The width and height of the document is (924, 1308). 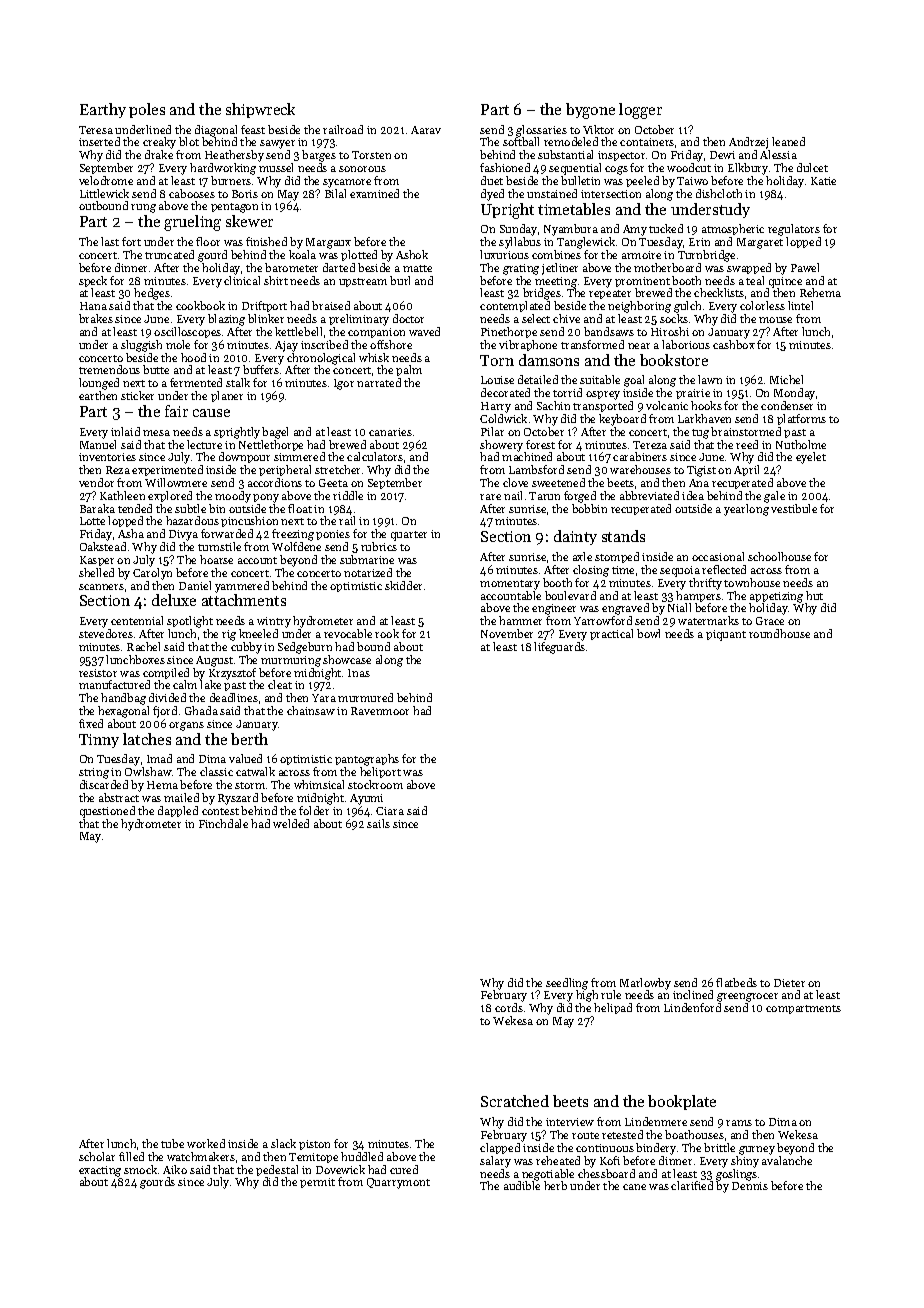 I want to click on watchmakers, so click(x=201, y=1156).
